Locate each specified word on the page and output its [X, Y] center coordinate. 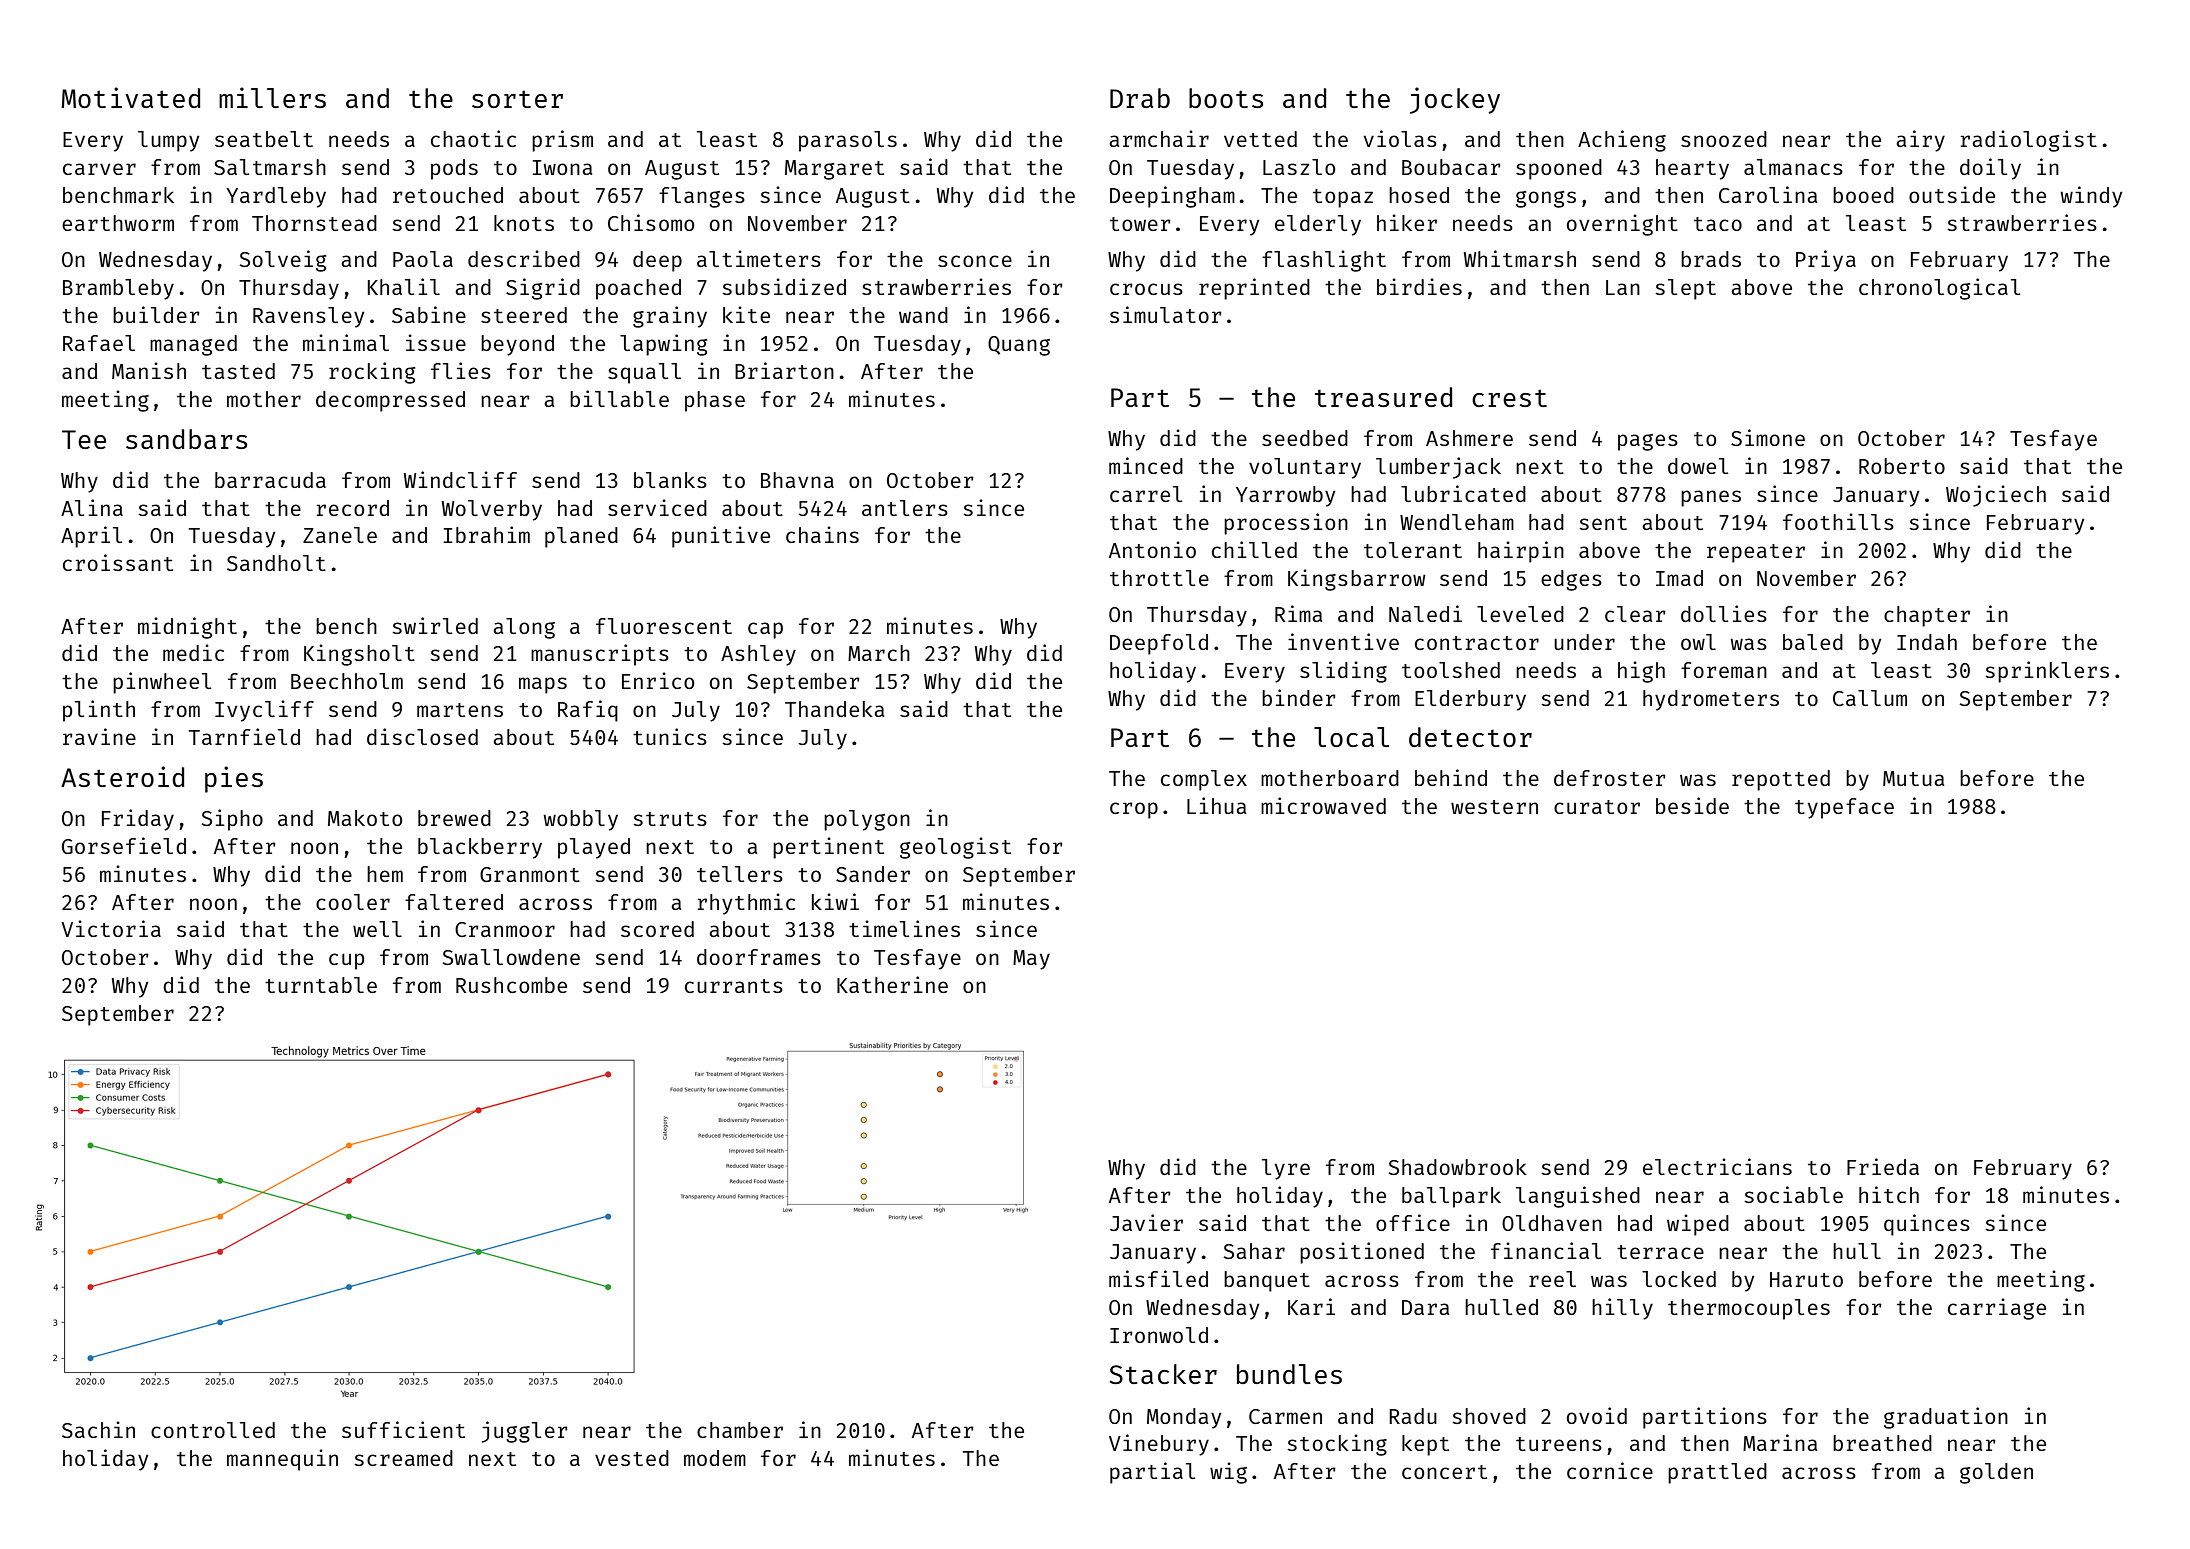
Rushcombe [511, 985]
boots [1226, 98]
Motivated [130, 97]
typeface [1844, 808]
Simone [1768, 437]
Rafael [99, 343]
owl [1698, 642]
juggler [525, 1432]
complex [1204, 780]
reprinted [1254, 289]
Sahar [1254, 1251]
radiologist [2029, 141]
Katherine [892, 984]
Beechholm [347, 681]
